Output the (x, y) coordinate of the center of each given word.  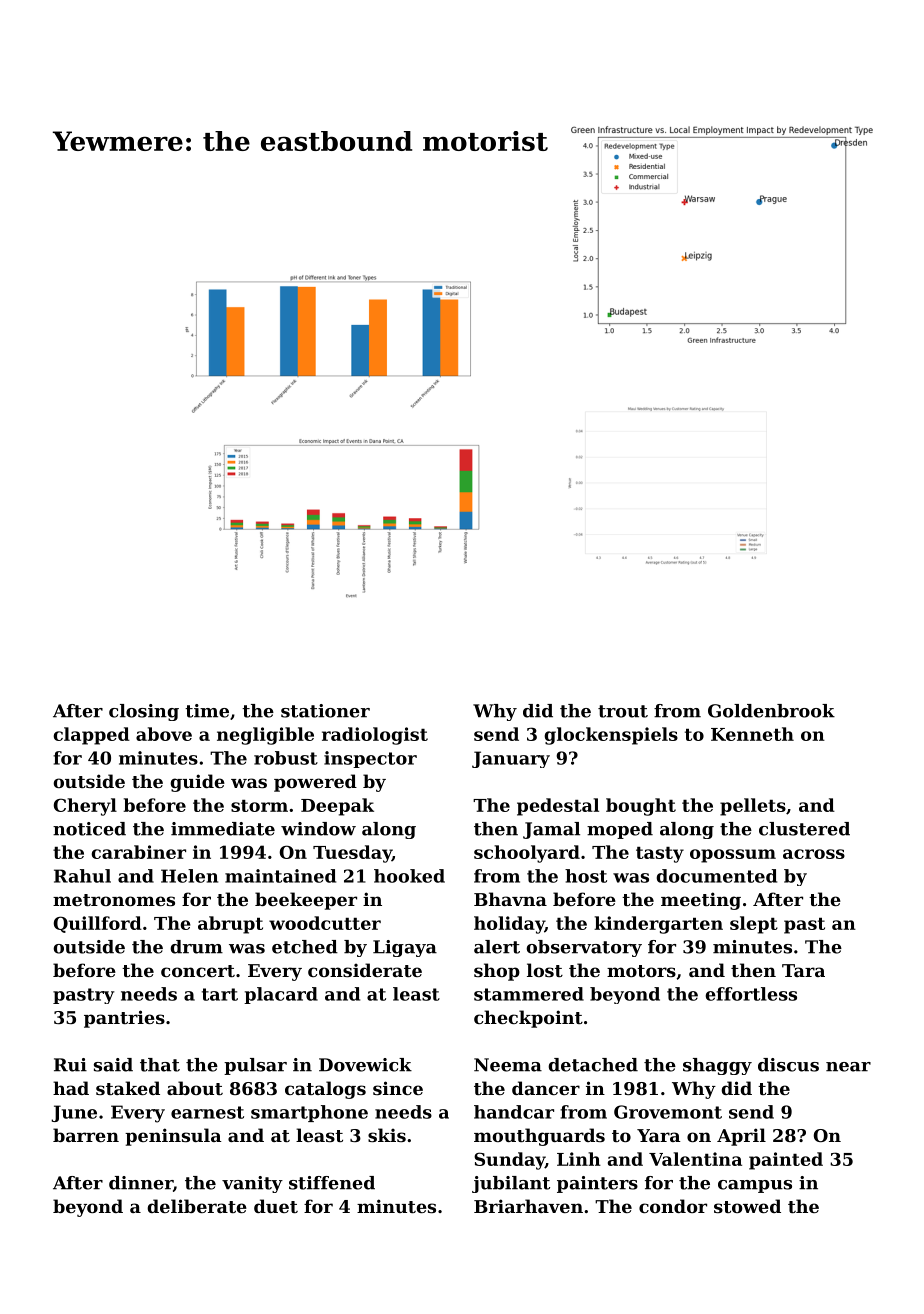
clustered (804, 829)
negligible (265, 736)
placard (281, 995)
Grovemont (668, 1112)
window (318, 829)
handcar (514, 1112)
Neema (508, 1065)
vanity (252, 1184)
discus (788, 1065)
